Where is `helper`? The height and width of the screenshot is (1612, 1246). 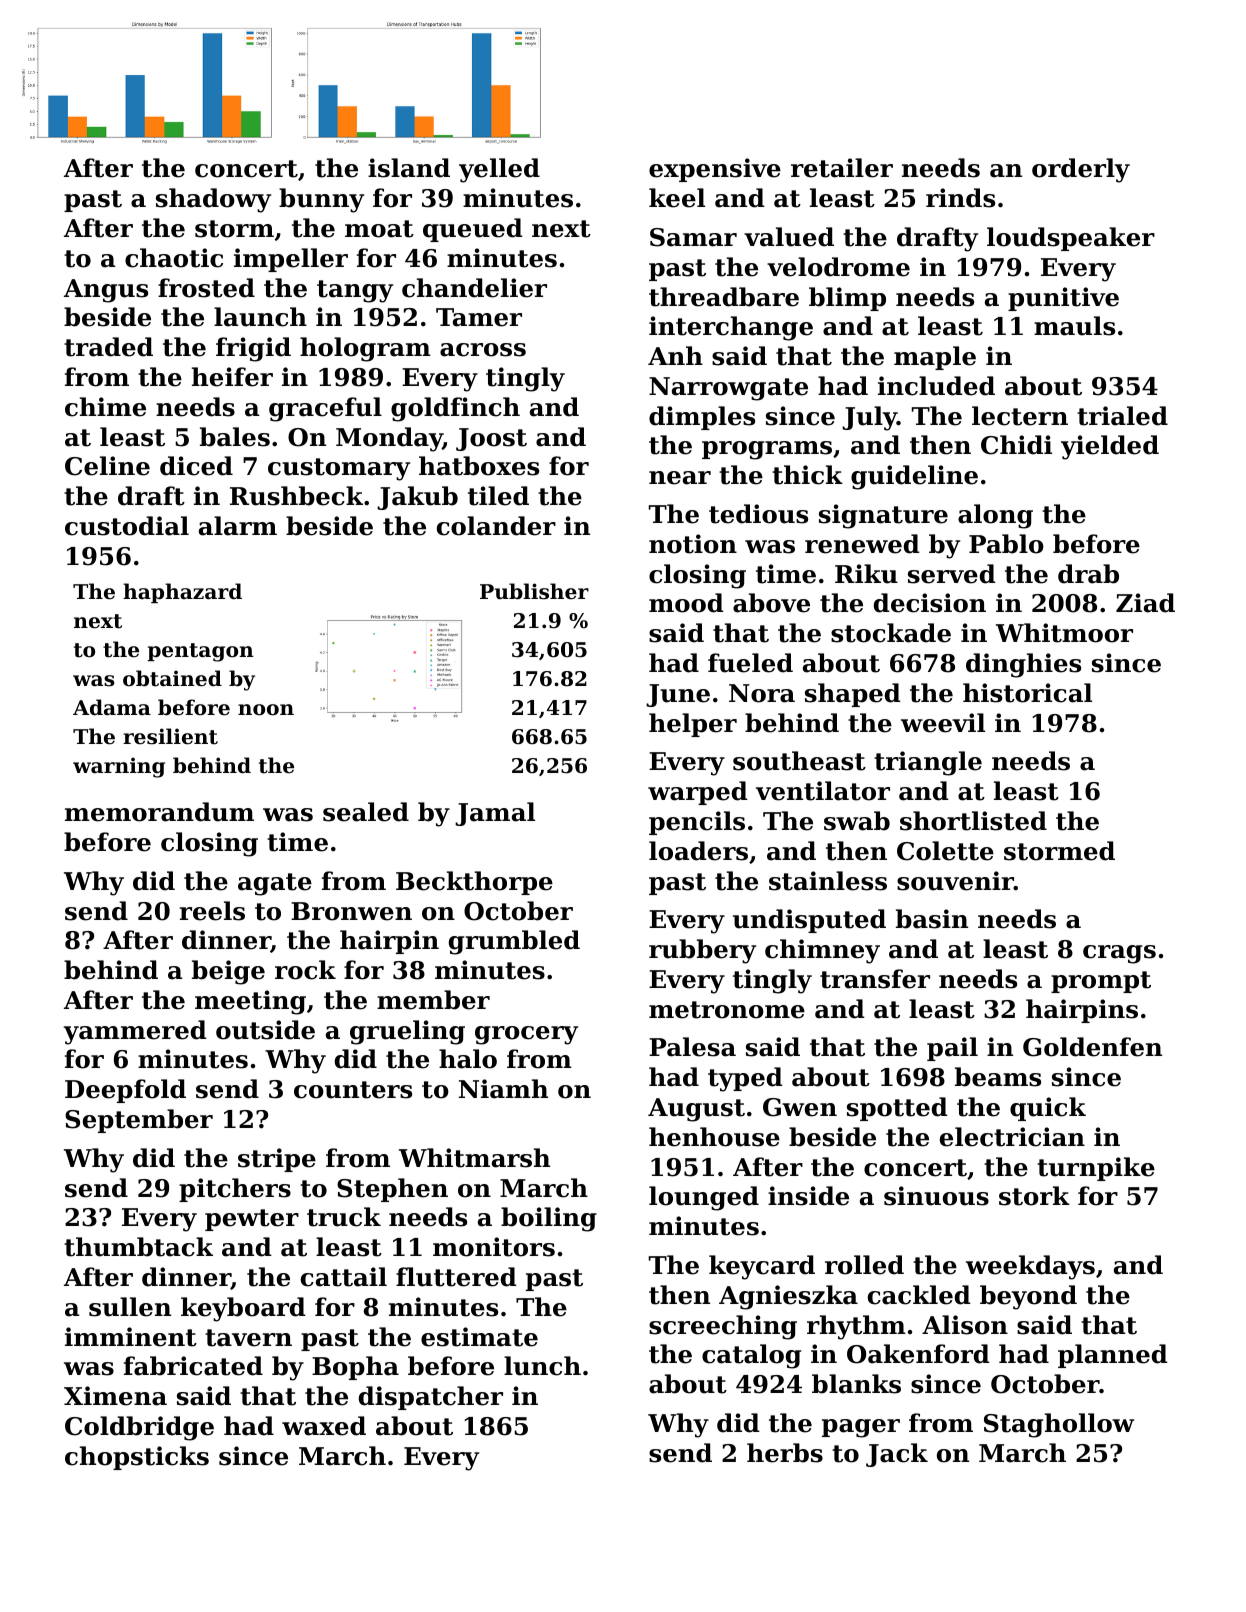
helper is located at coordinates (693, 725).
